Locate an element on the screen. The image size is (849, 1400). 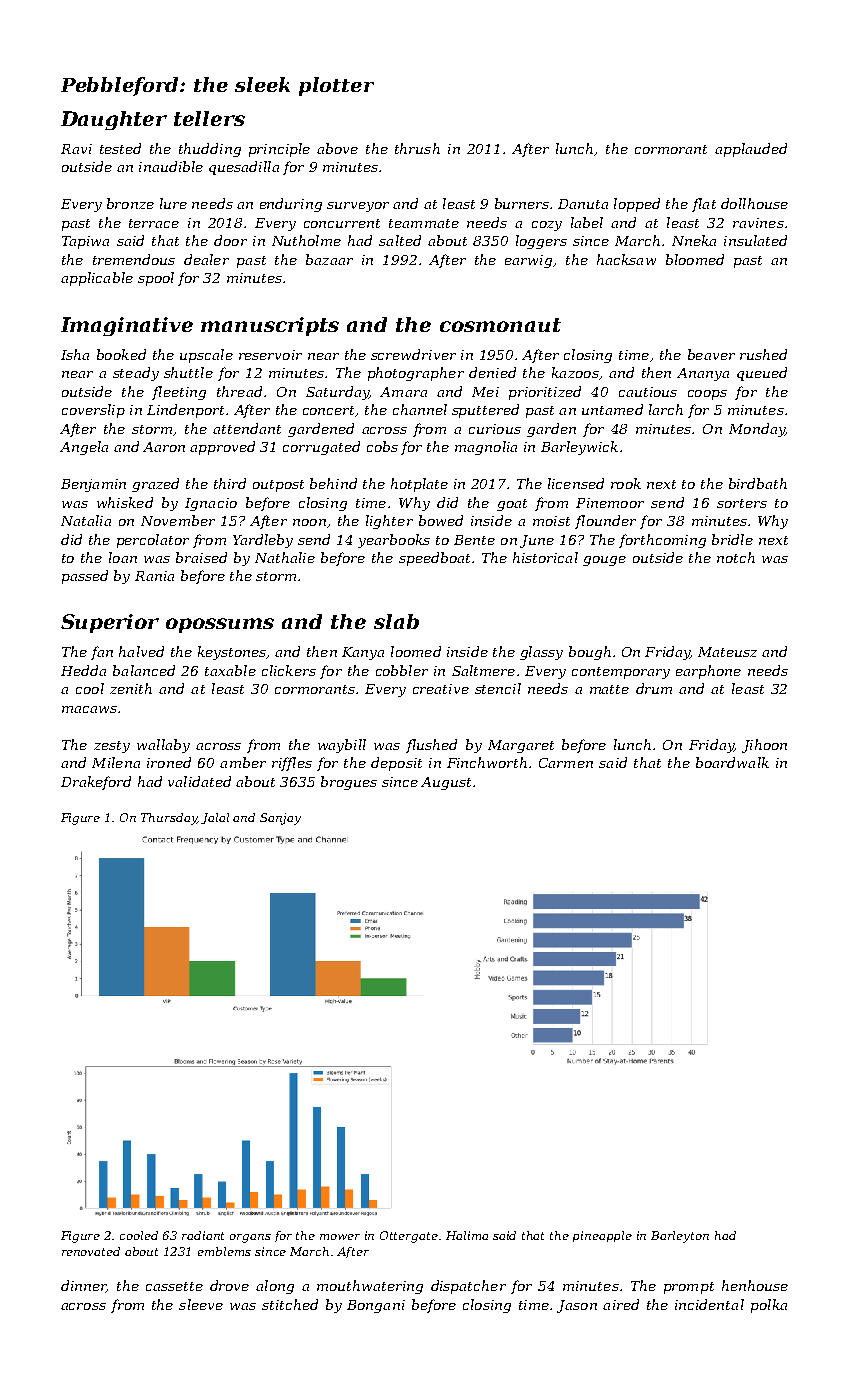
tellers is located at coordinates (209, 118).
